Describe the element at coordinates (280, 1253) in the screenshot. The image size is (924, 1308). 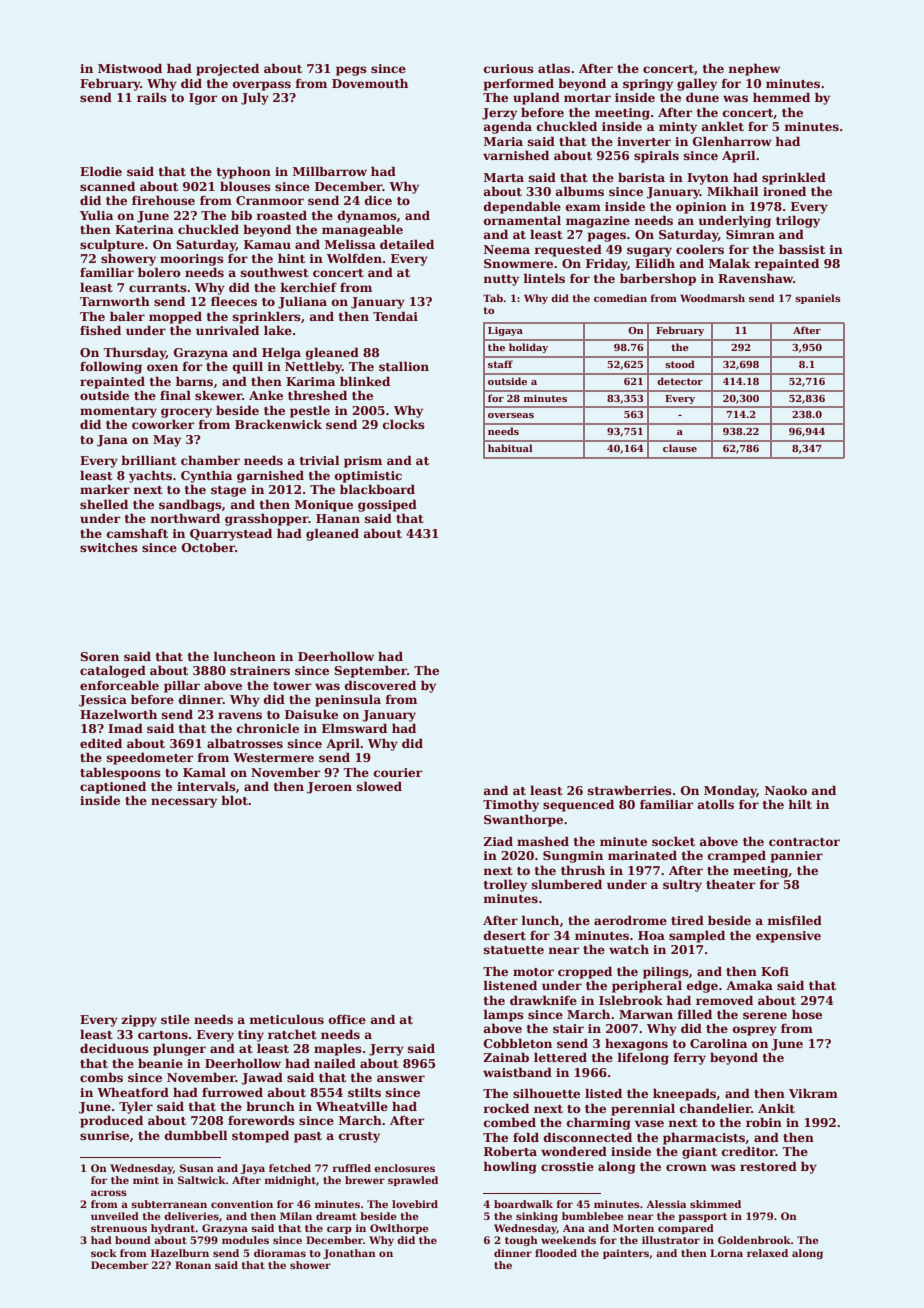
I see `dioramas` at that location.
